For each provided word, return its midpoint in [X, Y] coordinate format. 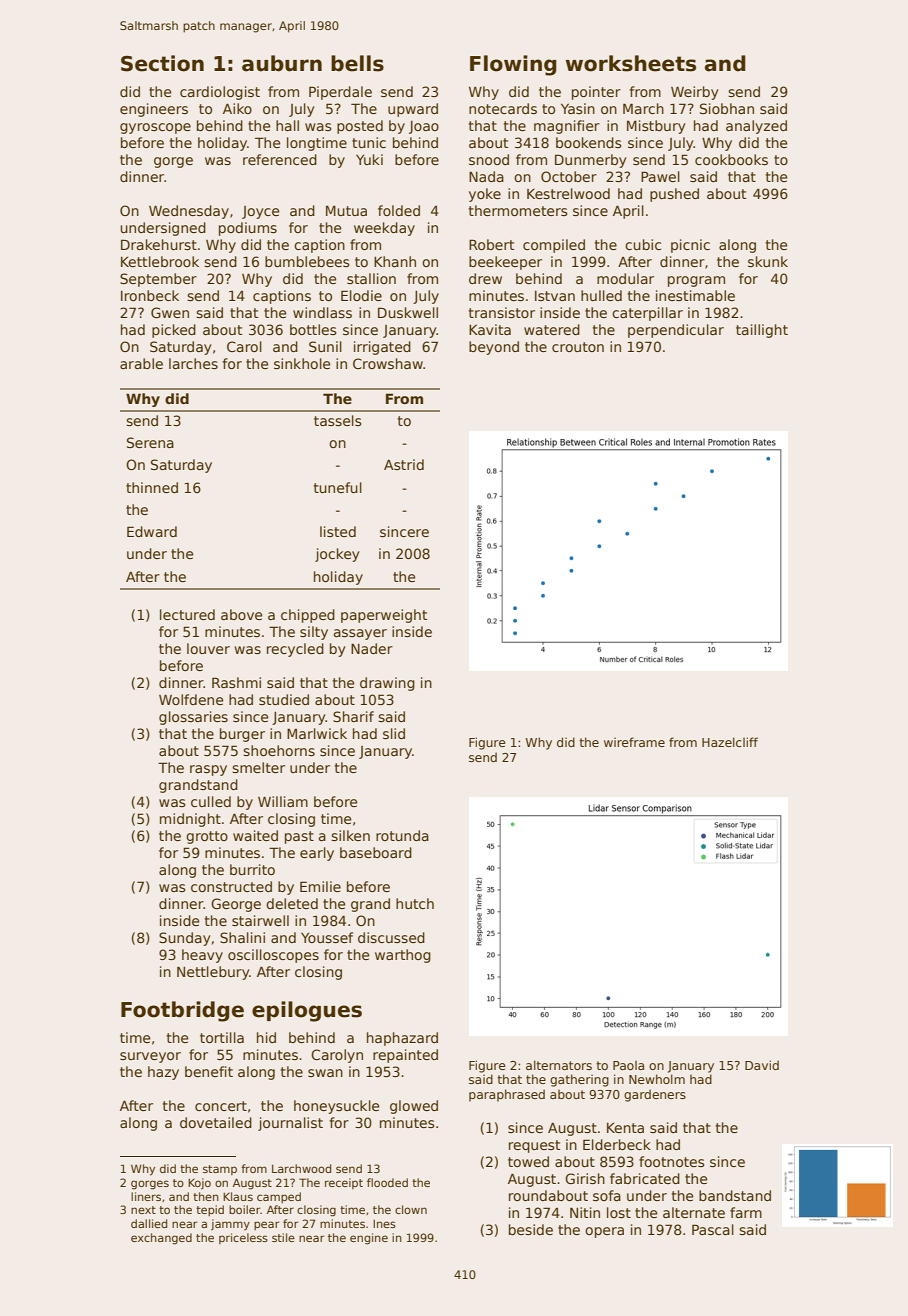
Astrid [404, 464]
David [762, 1065]
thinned [152, 487]
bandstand [735, 1195]
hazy [163, 1073]
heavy [202, 956]
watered [552, 329]
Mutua [346, 210]
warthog [403, 956]
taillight [762, 331]
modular [625, 278]
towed [528, 1161]
